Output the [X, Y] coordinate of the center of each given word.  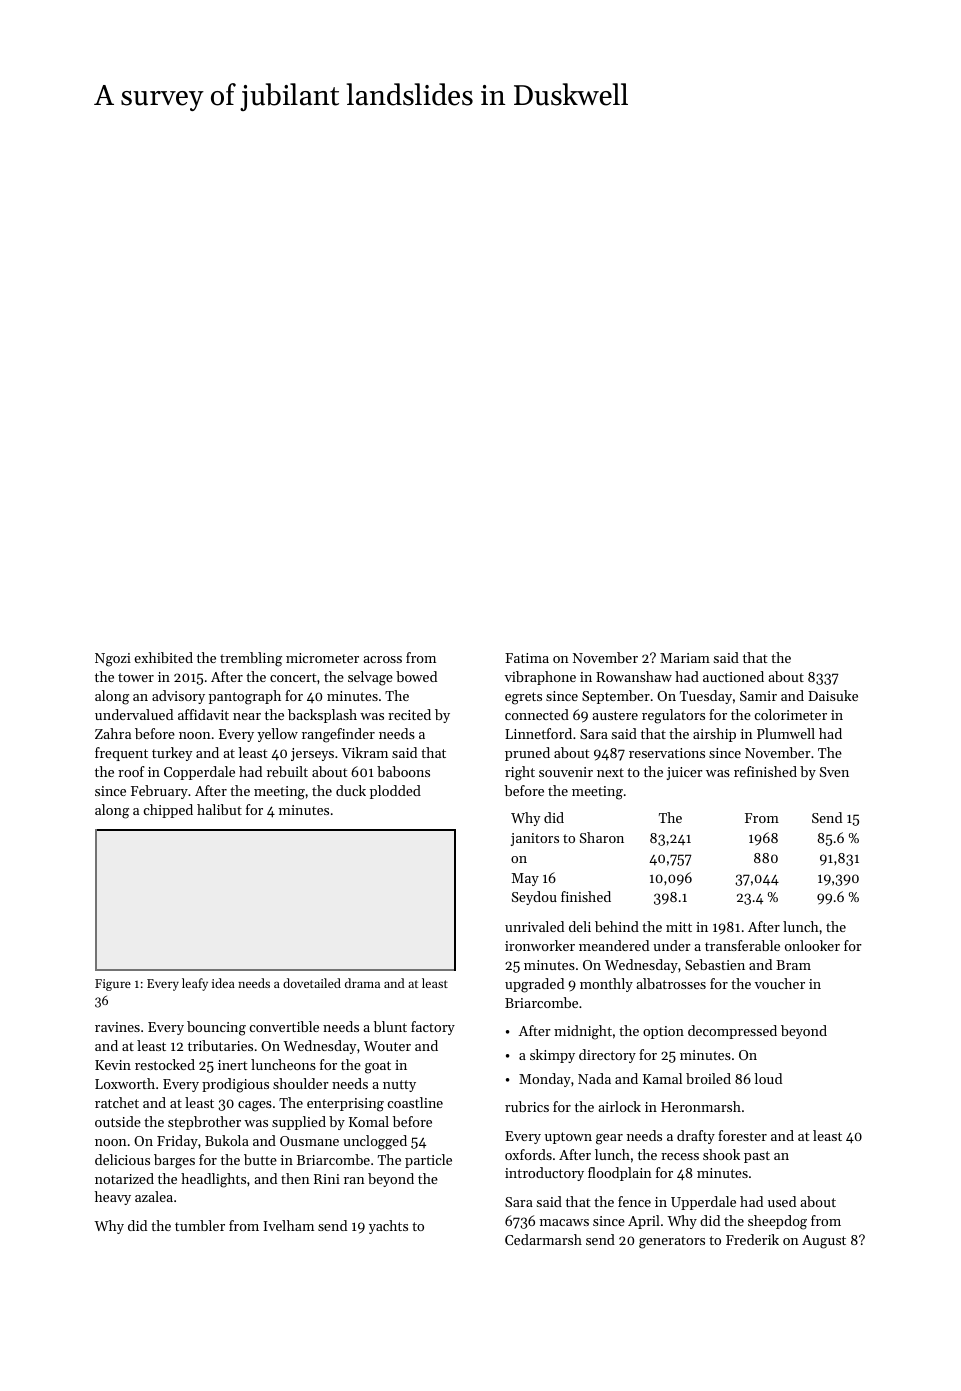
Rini [327, 1179]
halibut [219, 809]
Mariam [685, 658]
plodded [395, 792]
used [782, 1201]
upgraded [534, 985]
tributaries [220, 1045]
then [295, 1178]
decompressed [732, 1032]
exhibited [164, 657]
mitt [679, 927]
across [382, 659]
